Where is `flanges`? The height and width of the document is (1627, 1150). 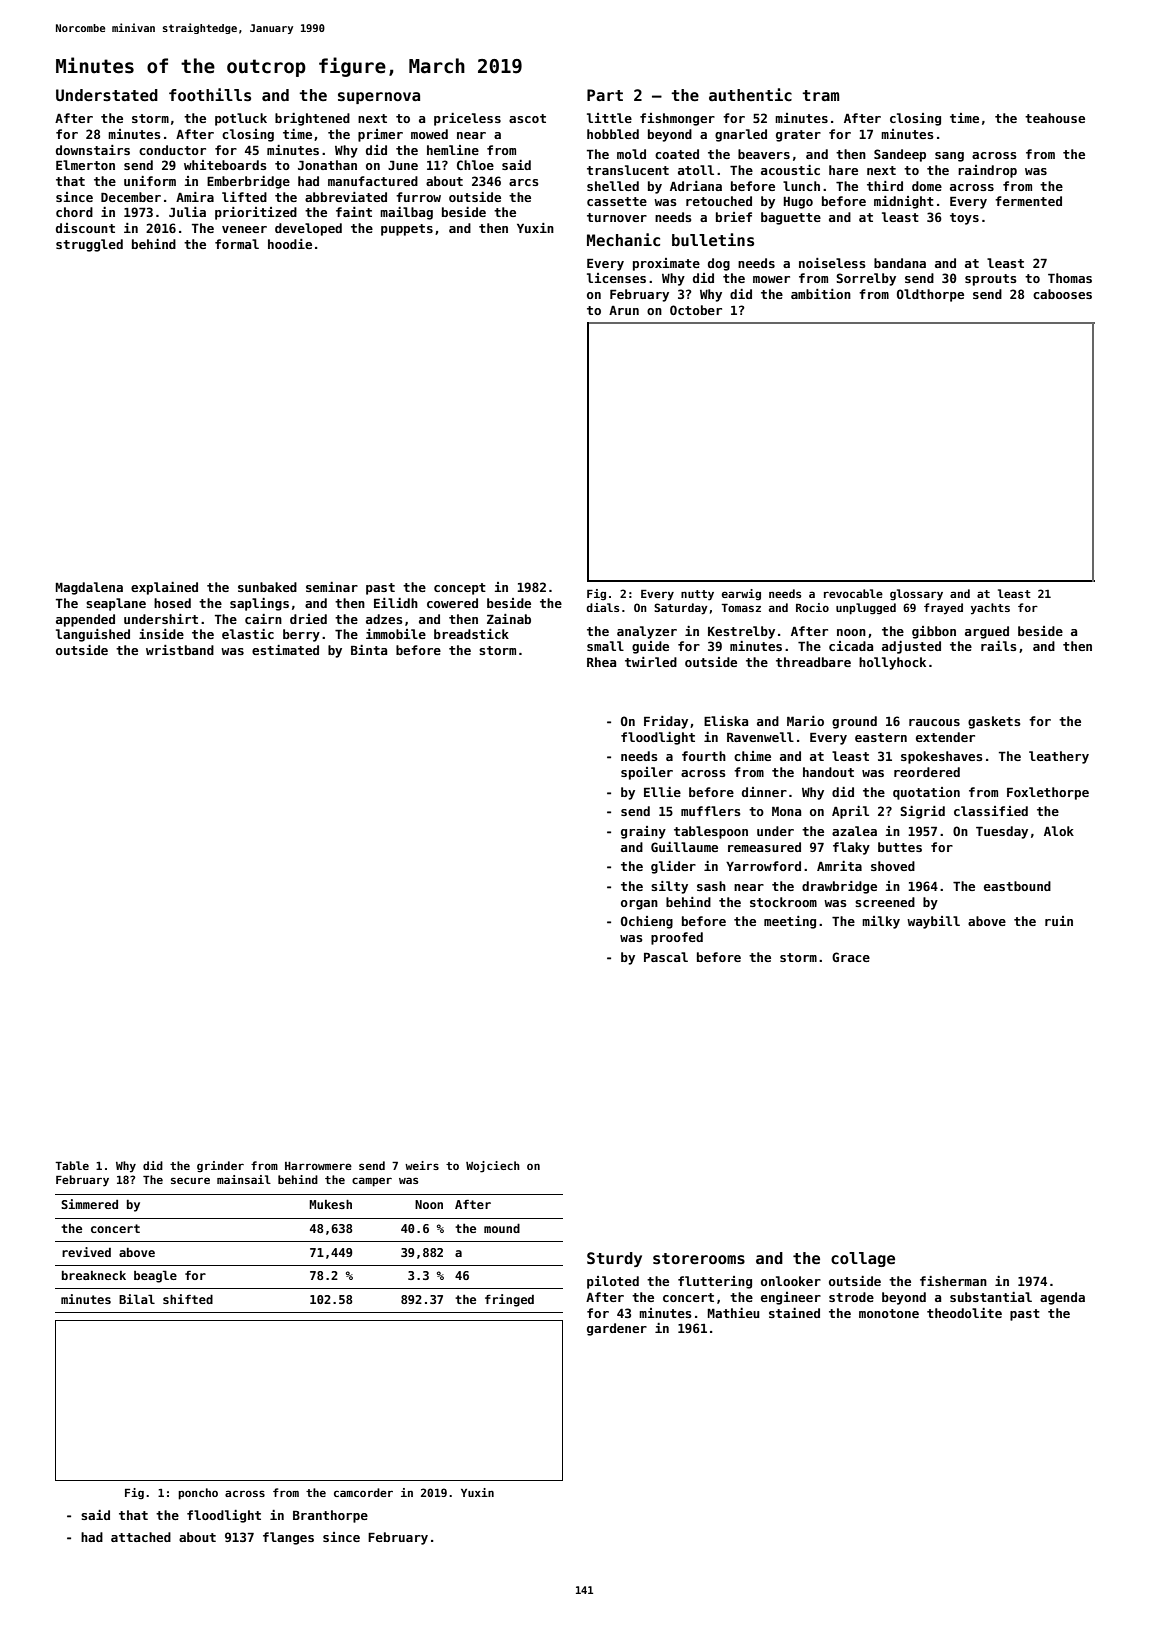
flanges is located at coordinates (288, 1538).
